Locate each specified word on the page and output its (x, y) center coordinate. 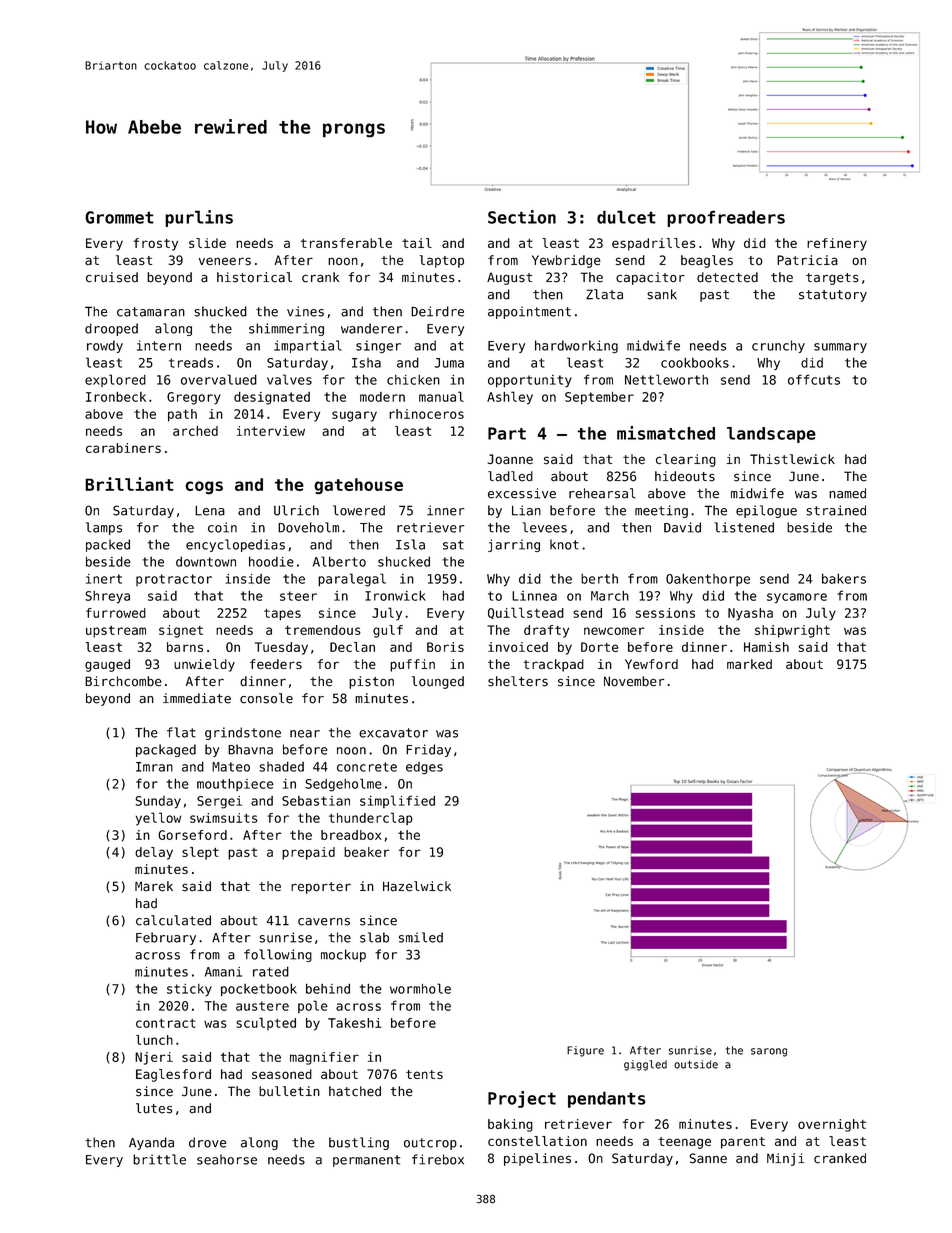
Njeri (154, 1058)
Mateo (231, 767)
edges (424, 768)
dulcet (626, 217)
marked (749, 664)
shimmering (286, 329)
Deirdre (437, 311)
